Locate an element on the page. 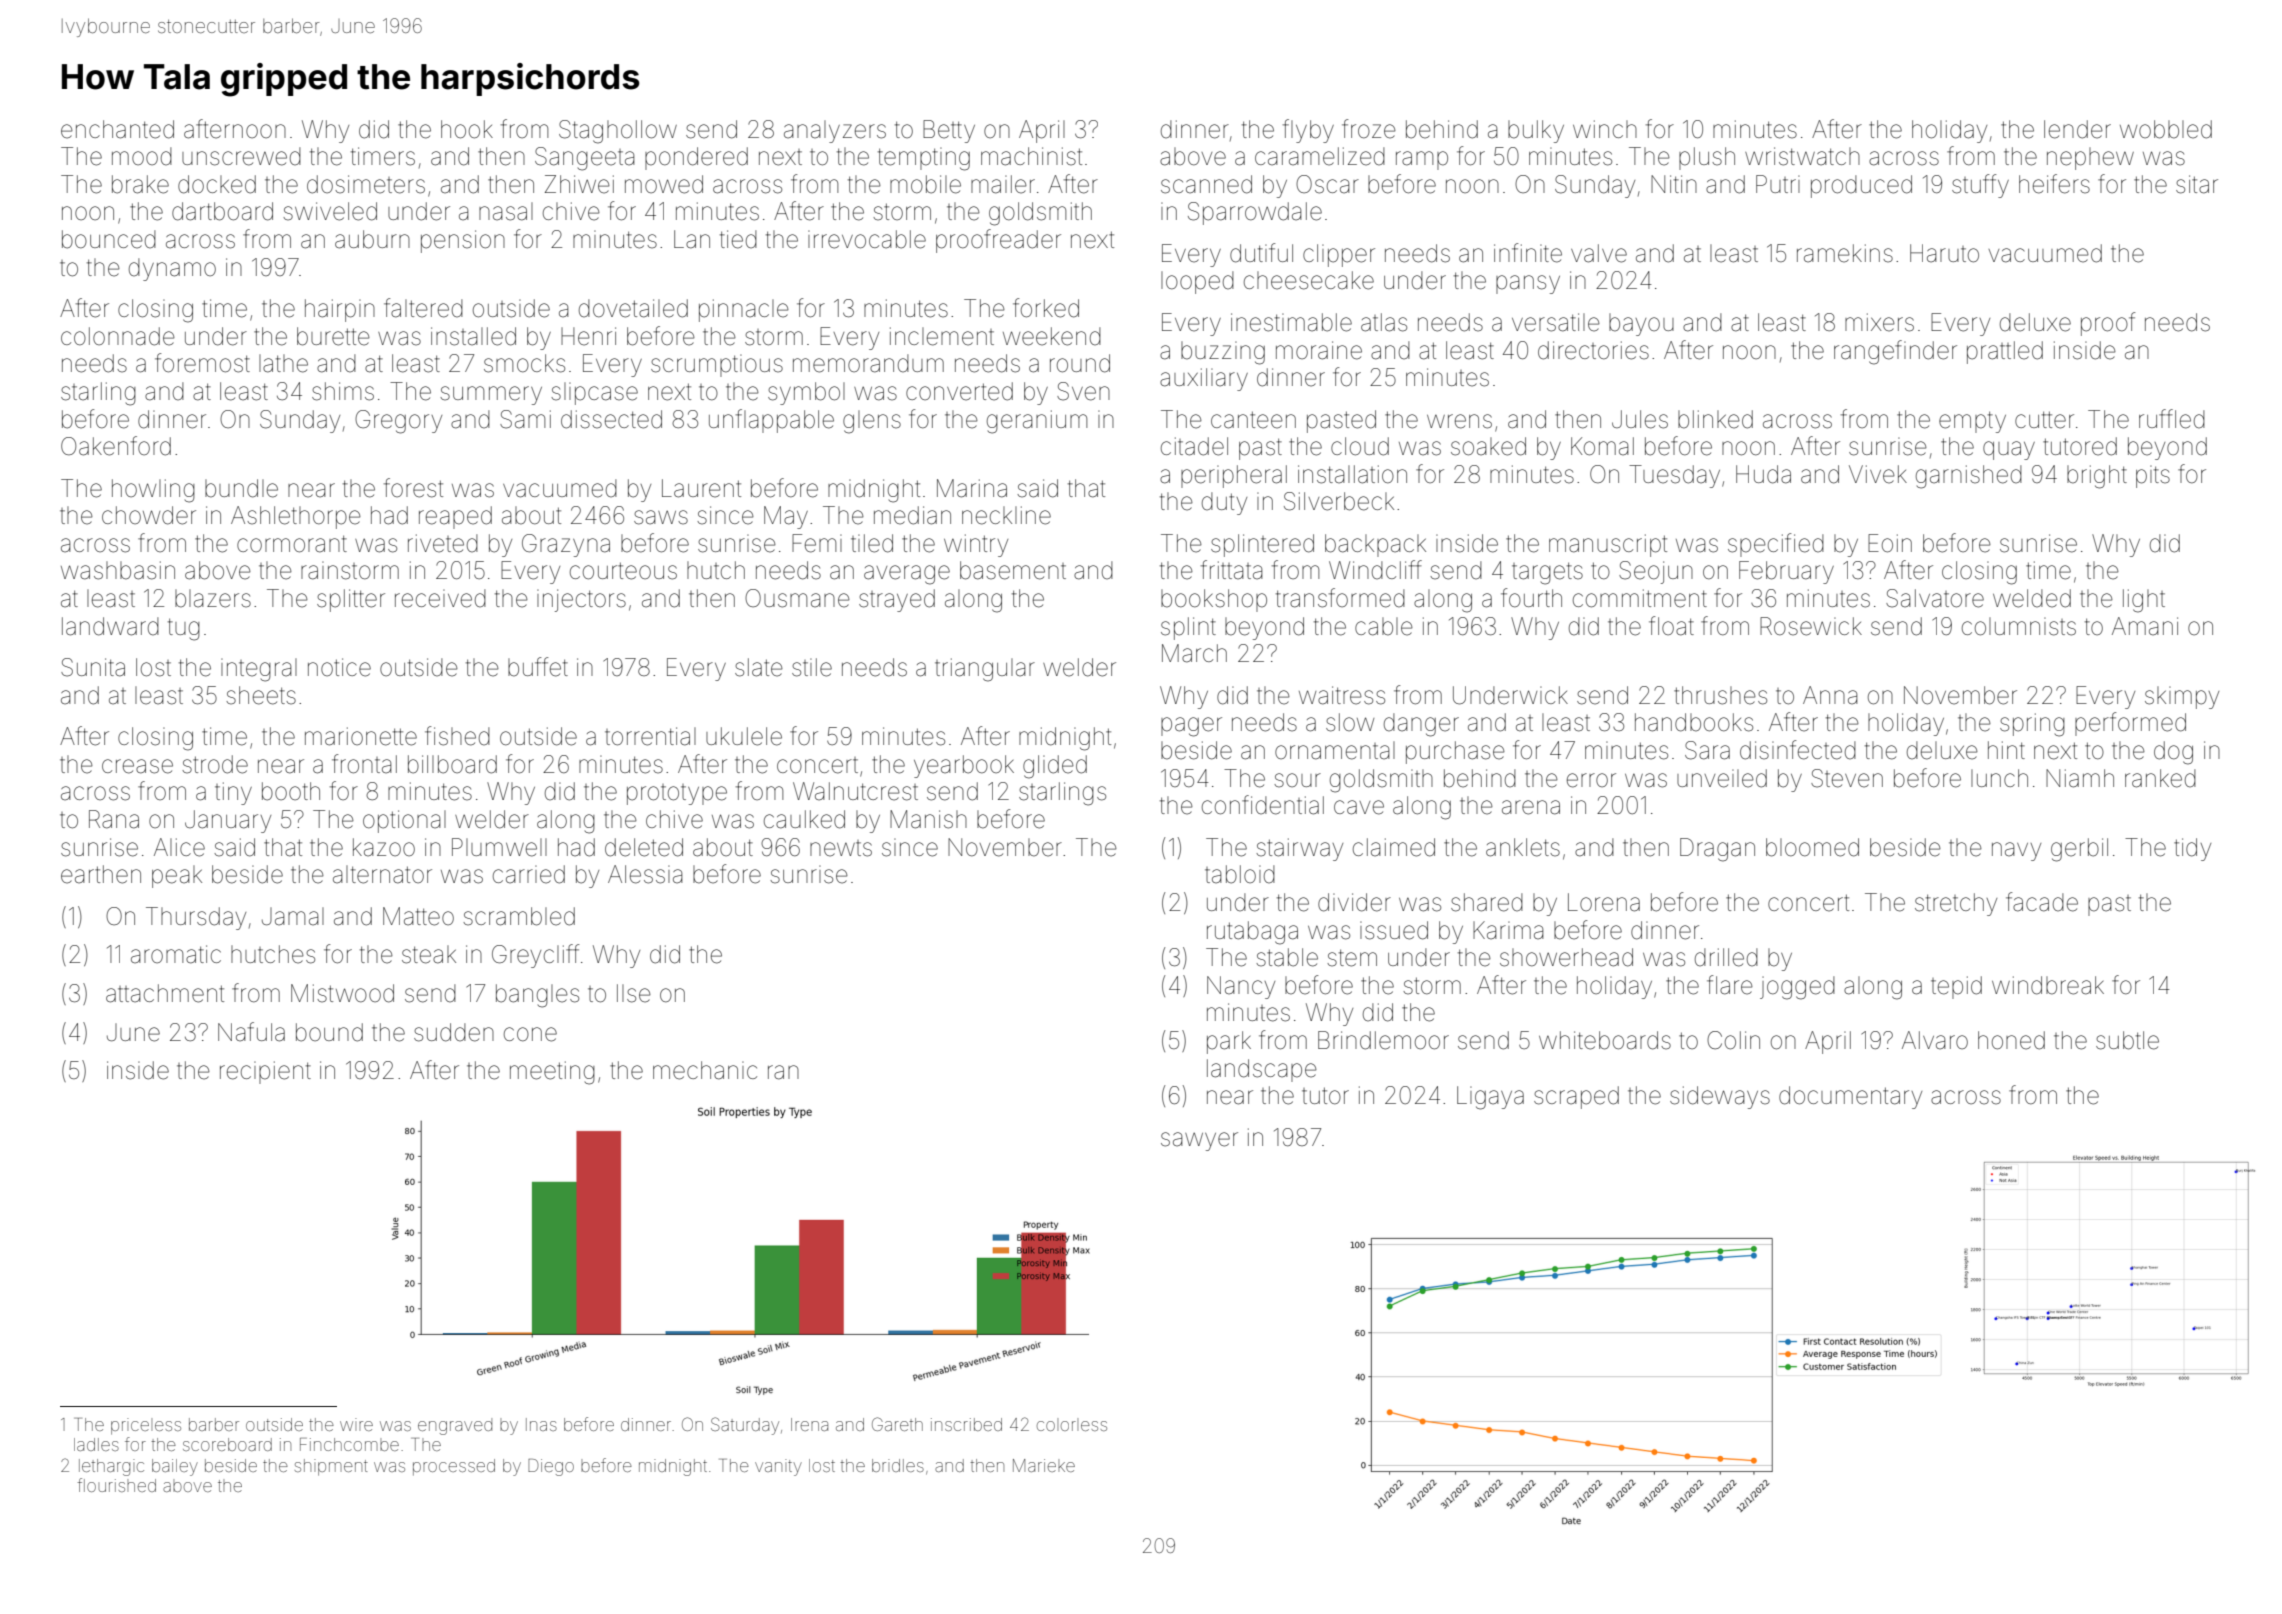 Image resolution: width=2282 pixels, height=1614 pixels. sawyer is located at coordinates (1199, 1141).
